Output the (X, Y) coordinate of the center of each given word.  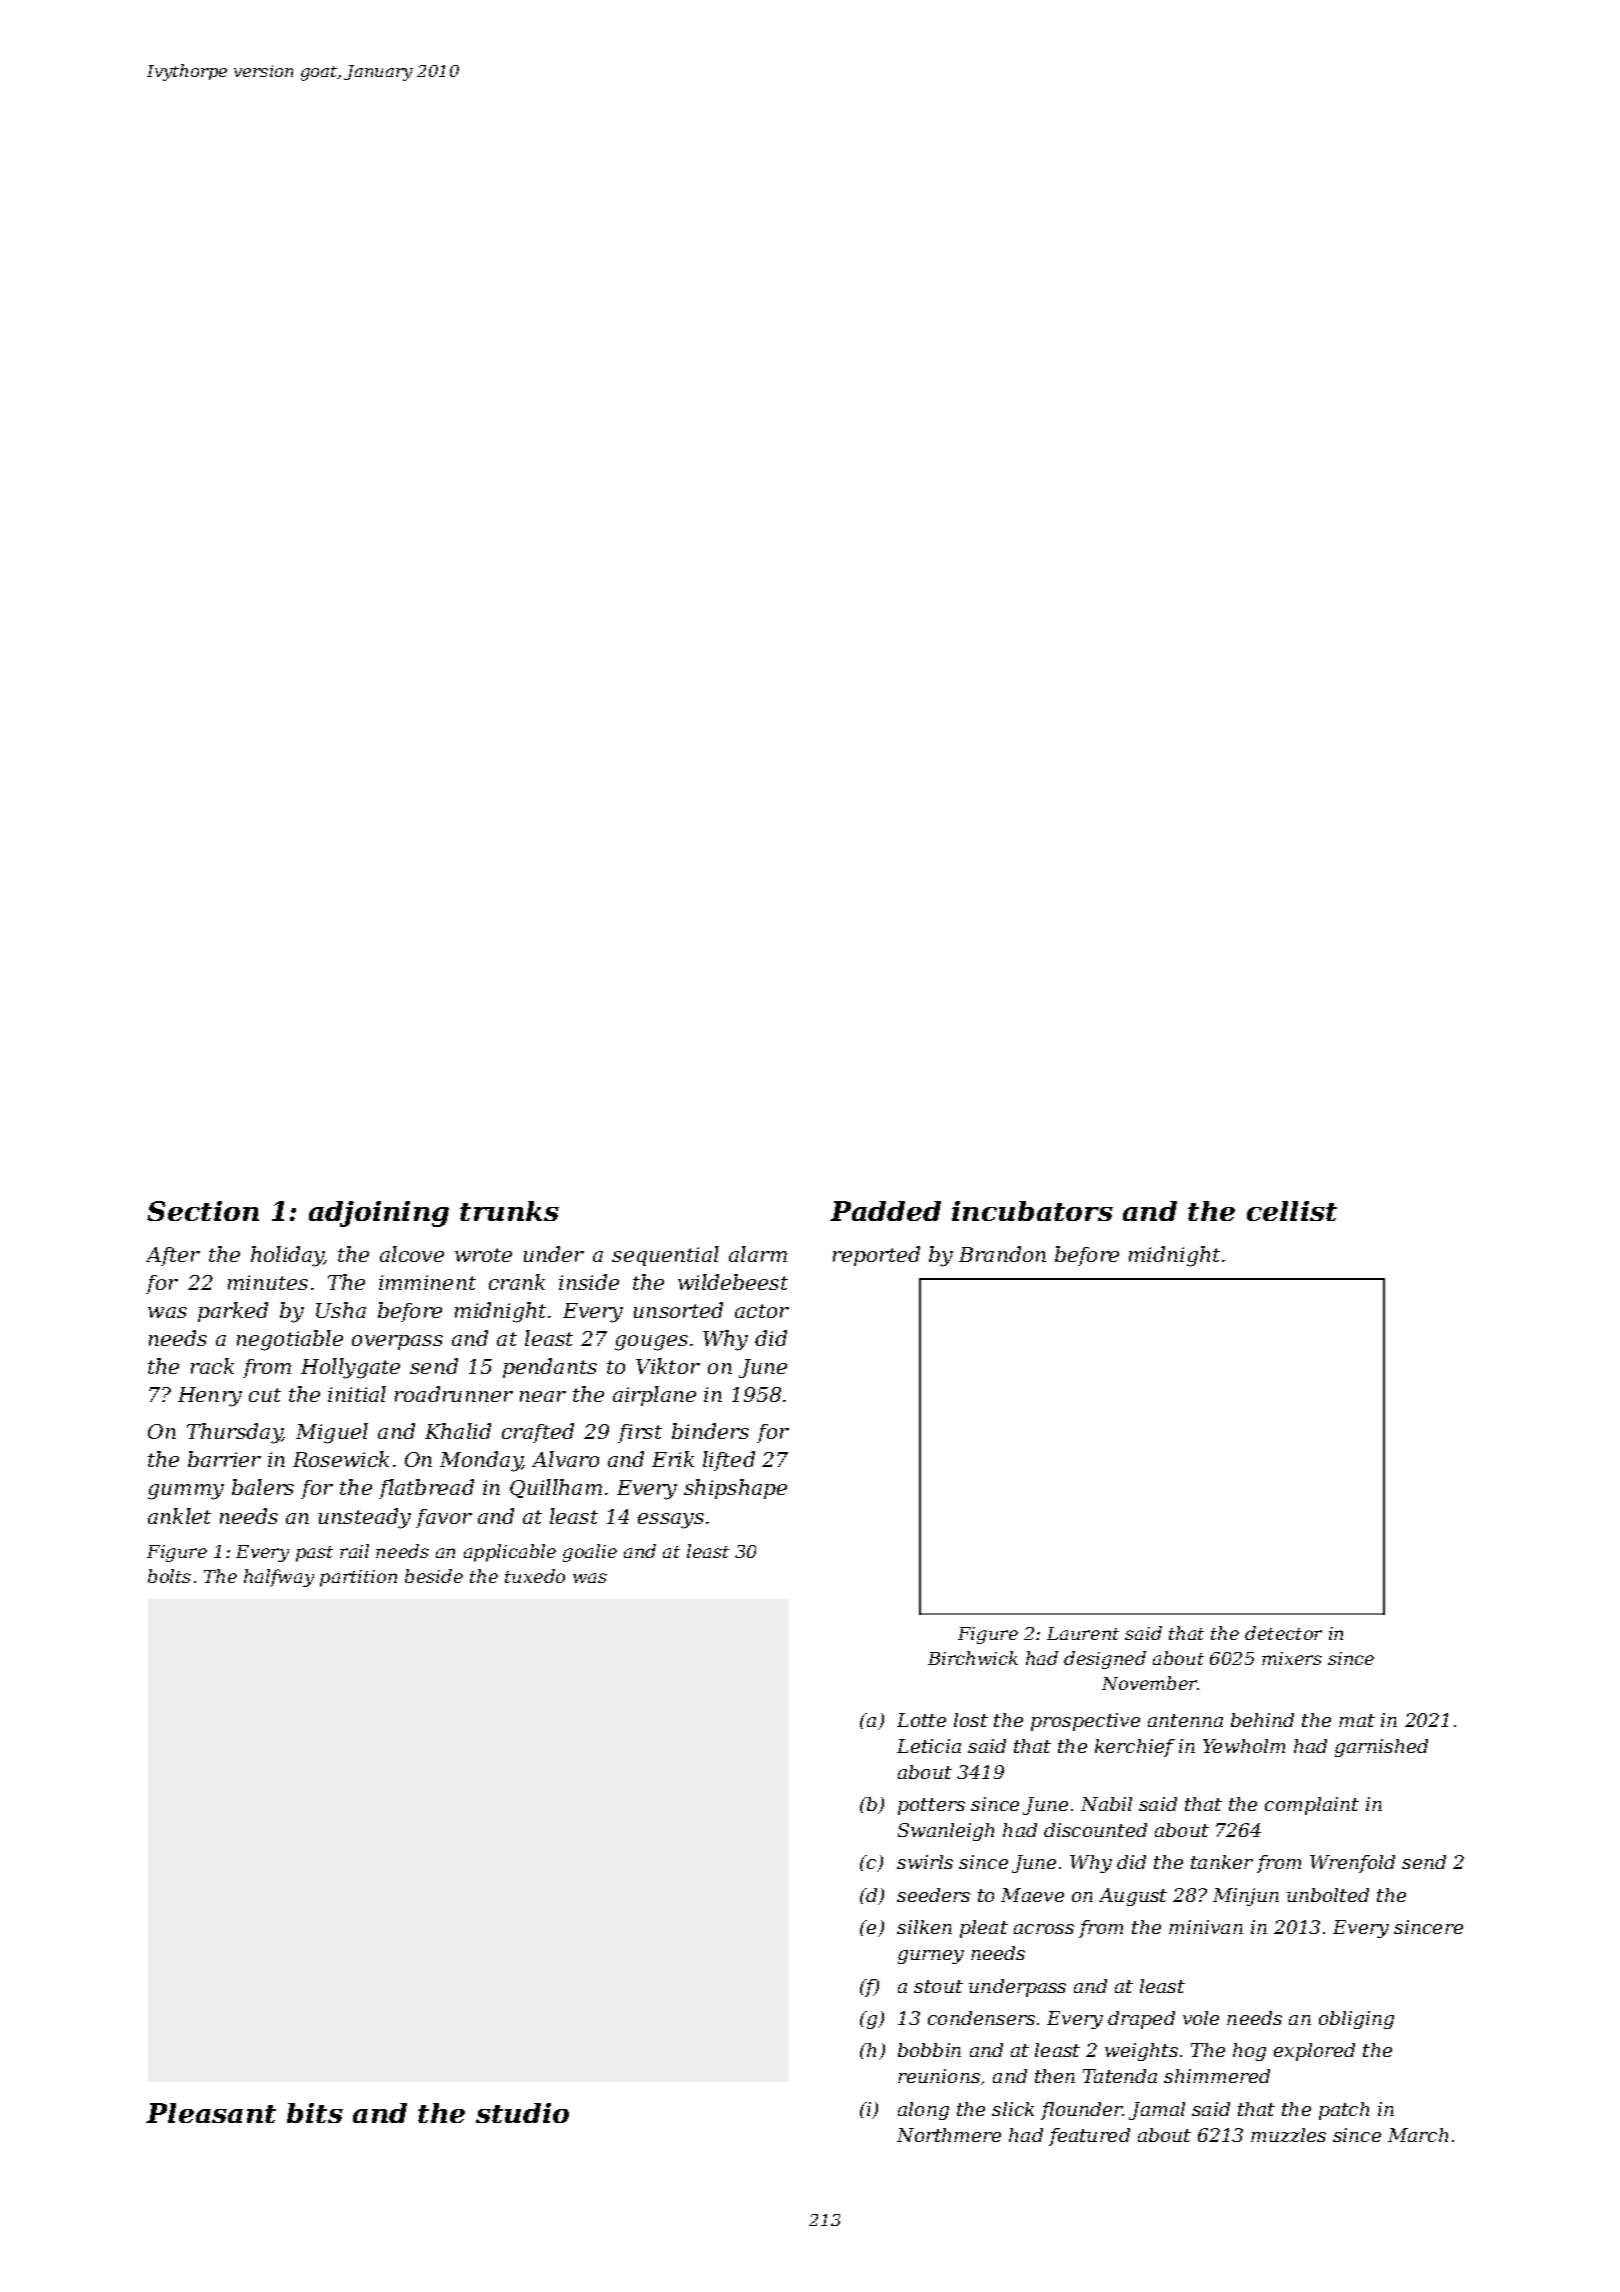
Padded (885, 1211)
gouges (651, 1343)
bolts (169, 1576)
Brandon (1002, 1254)
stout (938, 1986)
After (173, 1256)
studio (522, 2113)
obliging (1356, 2020)
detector (1283, 1633)
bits (315, 2113)
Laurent (1083, 1633)
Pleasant (211, 2113)
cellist (1292, 1211)
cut (265, 1395)
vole (1201, 2018)
